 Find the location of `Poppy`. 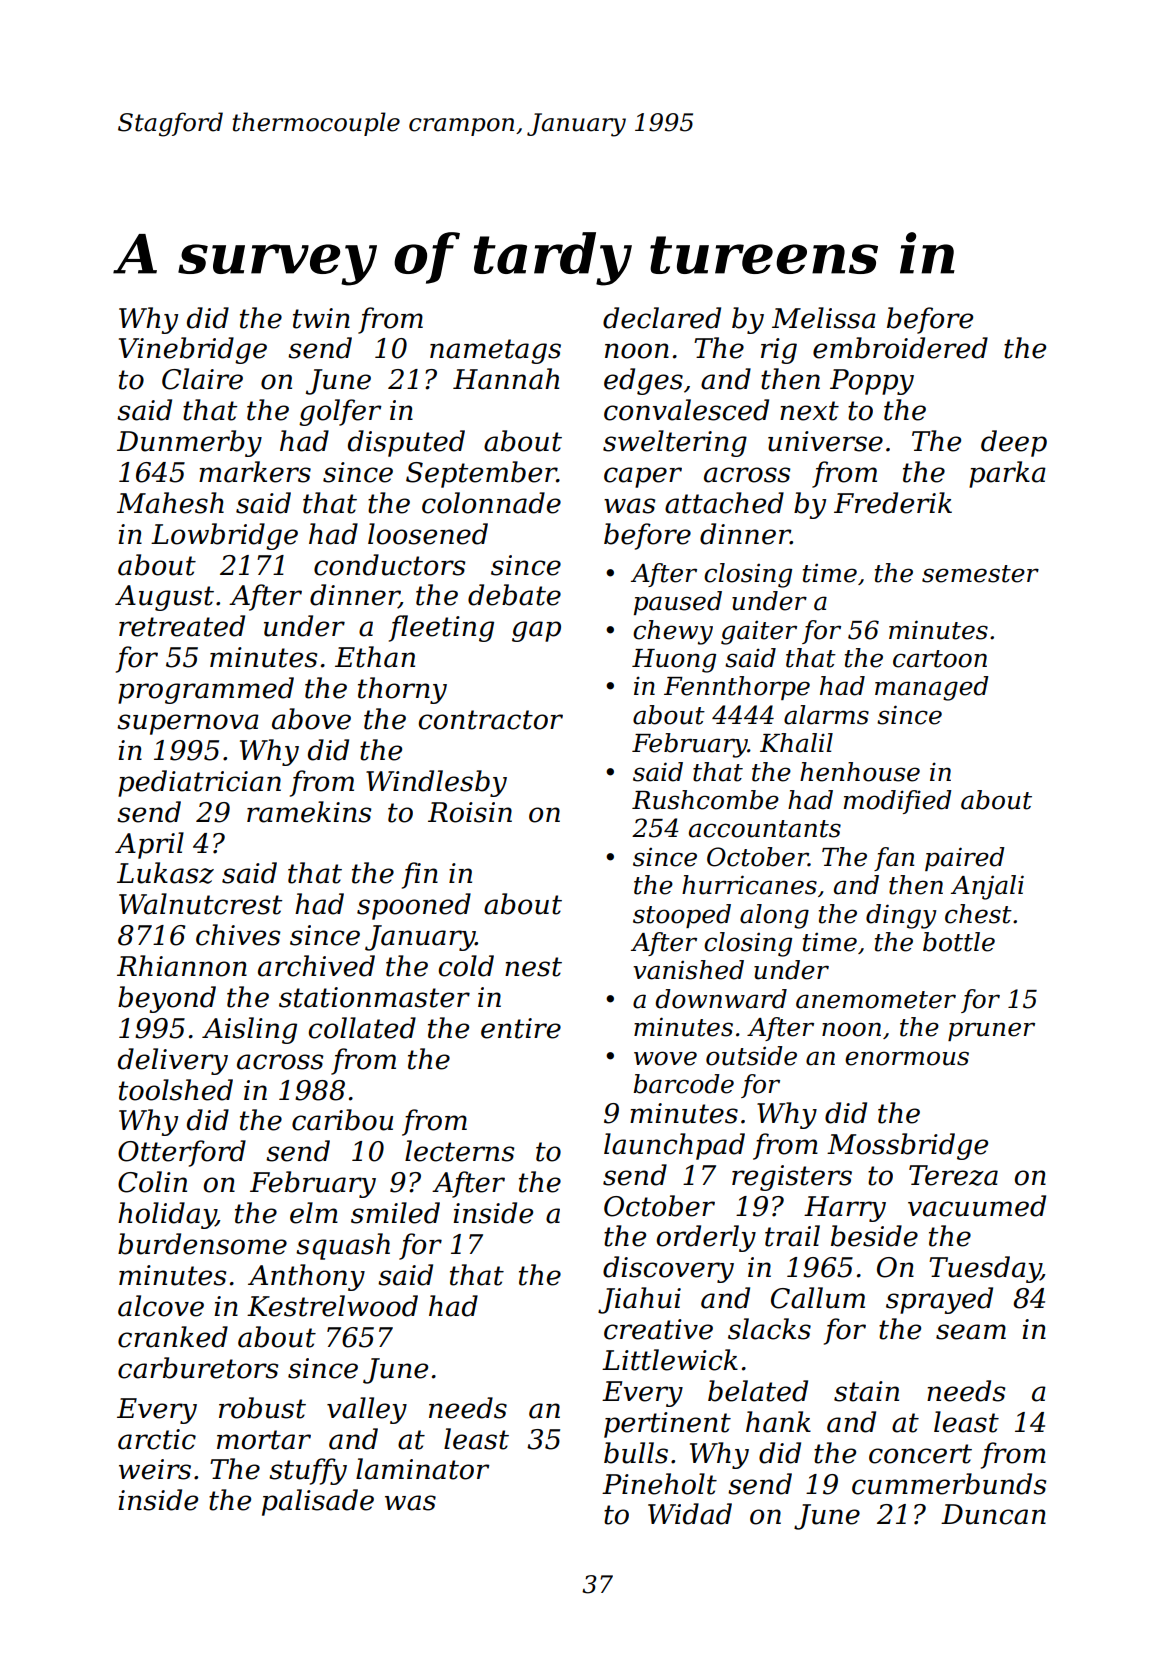

Poppy is located at coordinates (872, 382).
